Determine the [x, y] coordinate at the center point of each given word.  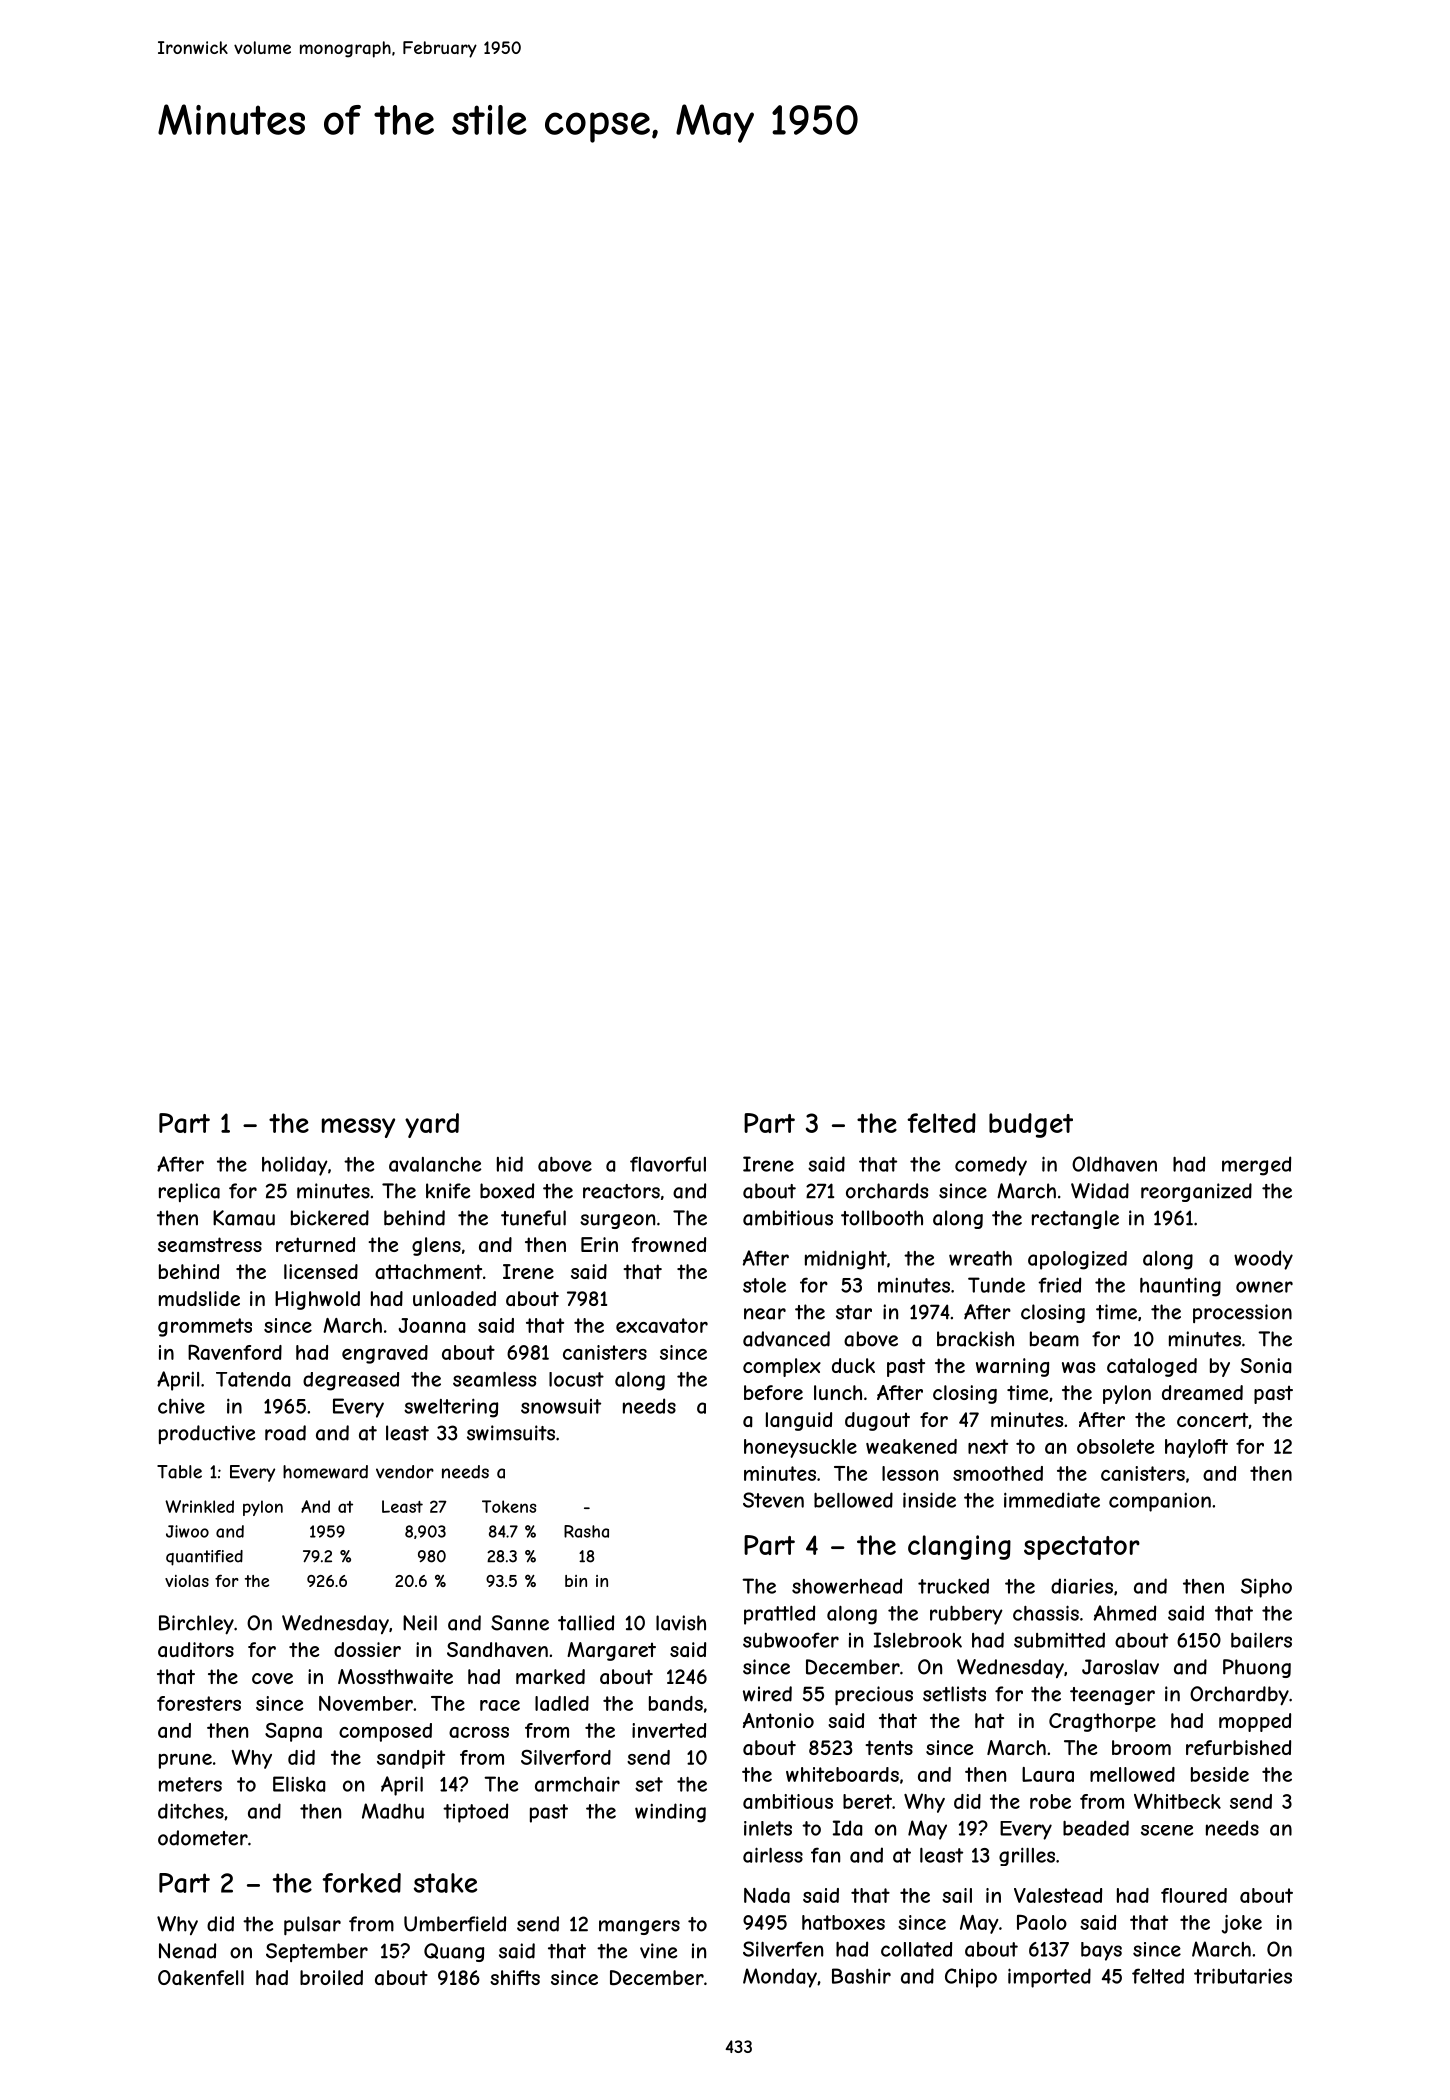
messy [358, 1128]
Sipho [1266, 1588]
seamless [494, 1379]
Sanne [520, 1623]
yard [432, 1125]
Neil [420, 1623]
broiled [331, 1977]
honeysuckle [800, 1448]
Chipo [971, 1978]
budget [1031, 1125]
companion [1160, 1502]
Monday [780, 1978]
